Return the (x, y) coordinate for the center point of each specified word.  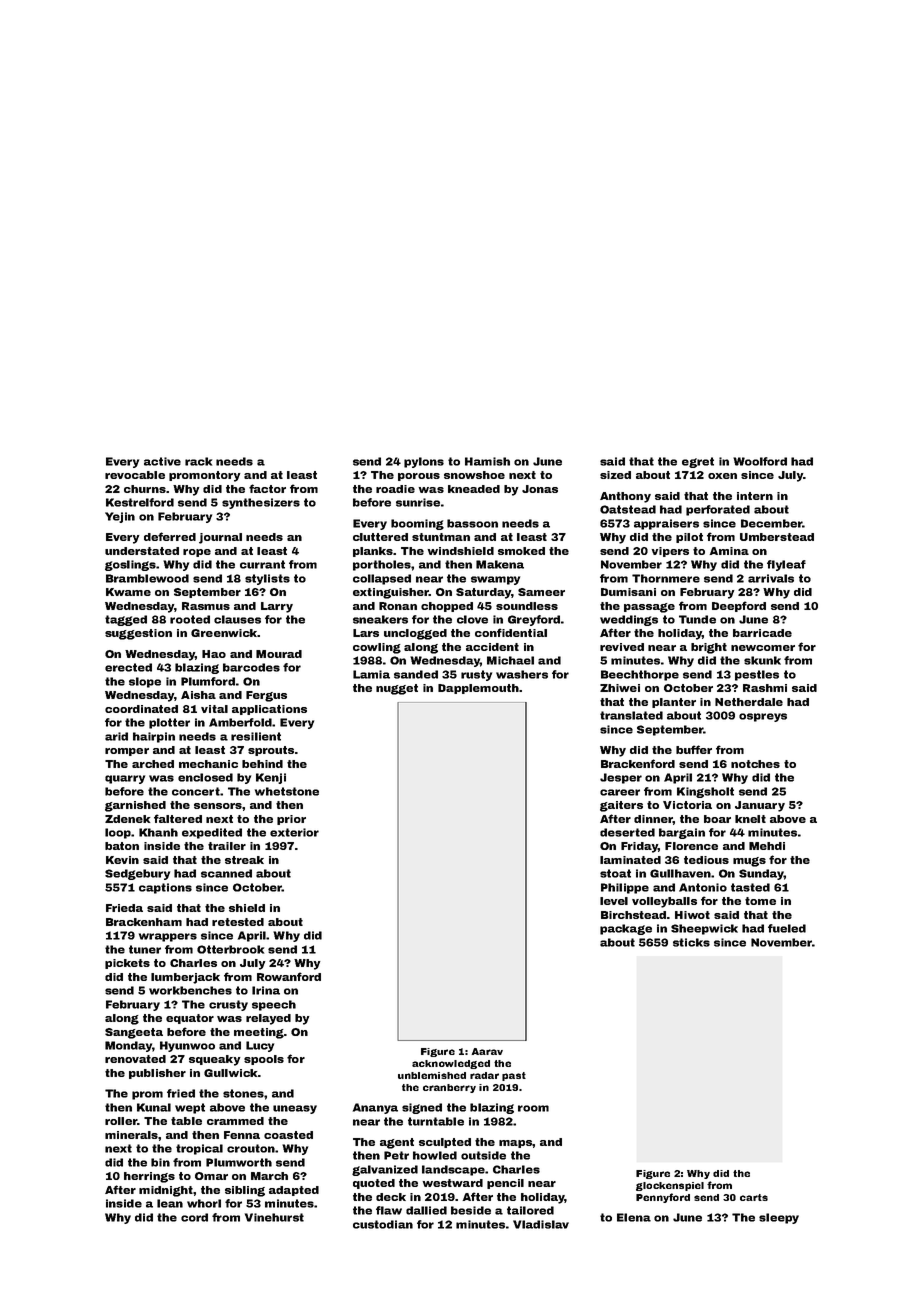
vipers (670, 552)
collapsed (382, 579)
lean (170, 1203)
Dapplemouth (478, 689)
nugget (397, 689)
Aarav (487, 1051)
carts (754, 1197)
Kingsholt (705, 792)
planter (674, 703)
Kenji (271, 778)
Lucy (260, 1046)
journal (220, 538)
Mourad (279, 654)
